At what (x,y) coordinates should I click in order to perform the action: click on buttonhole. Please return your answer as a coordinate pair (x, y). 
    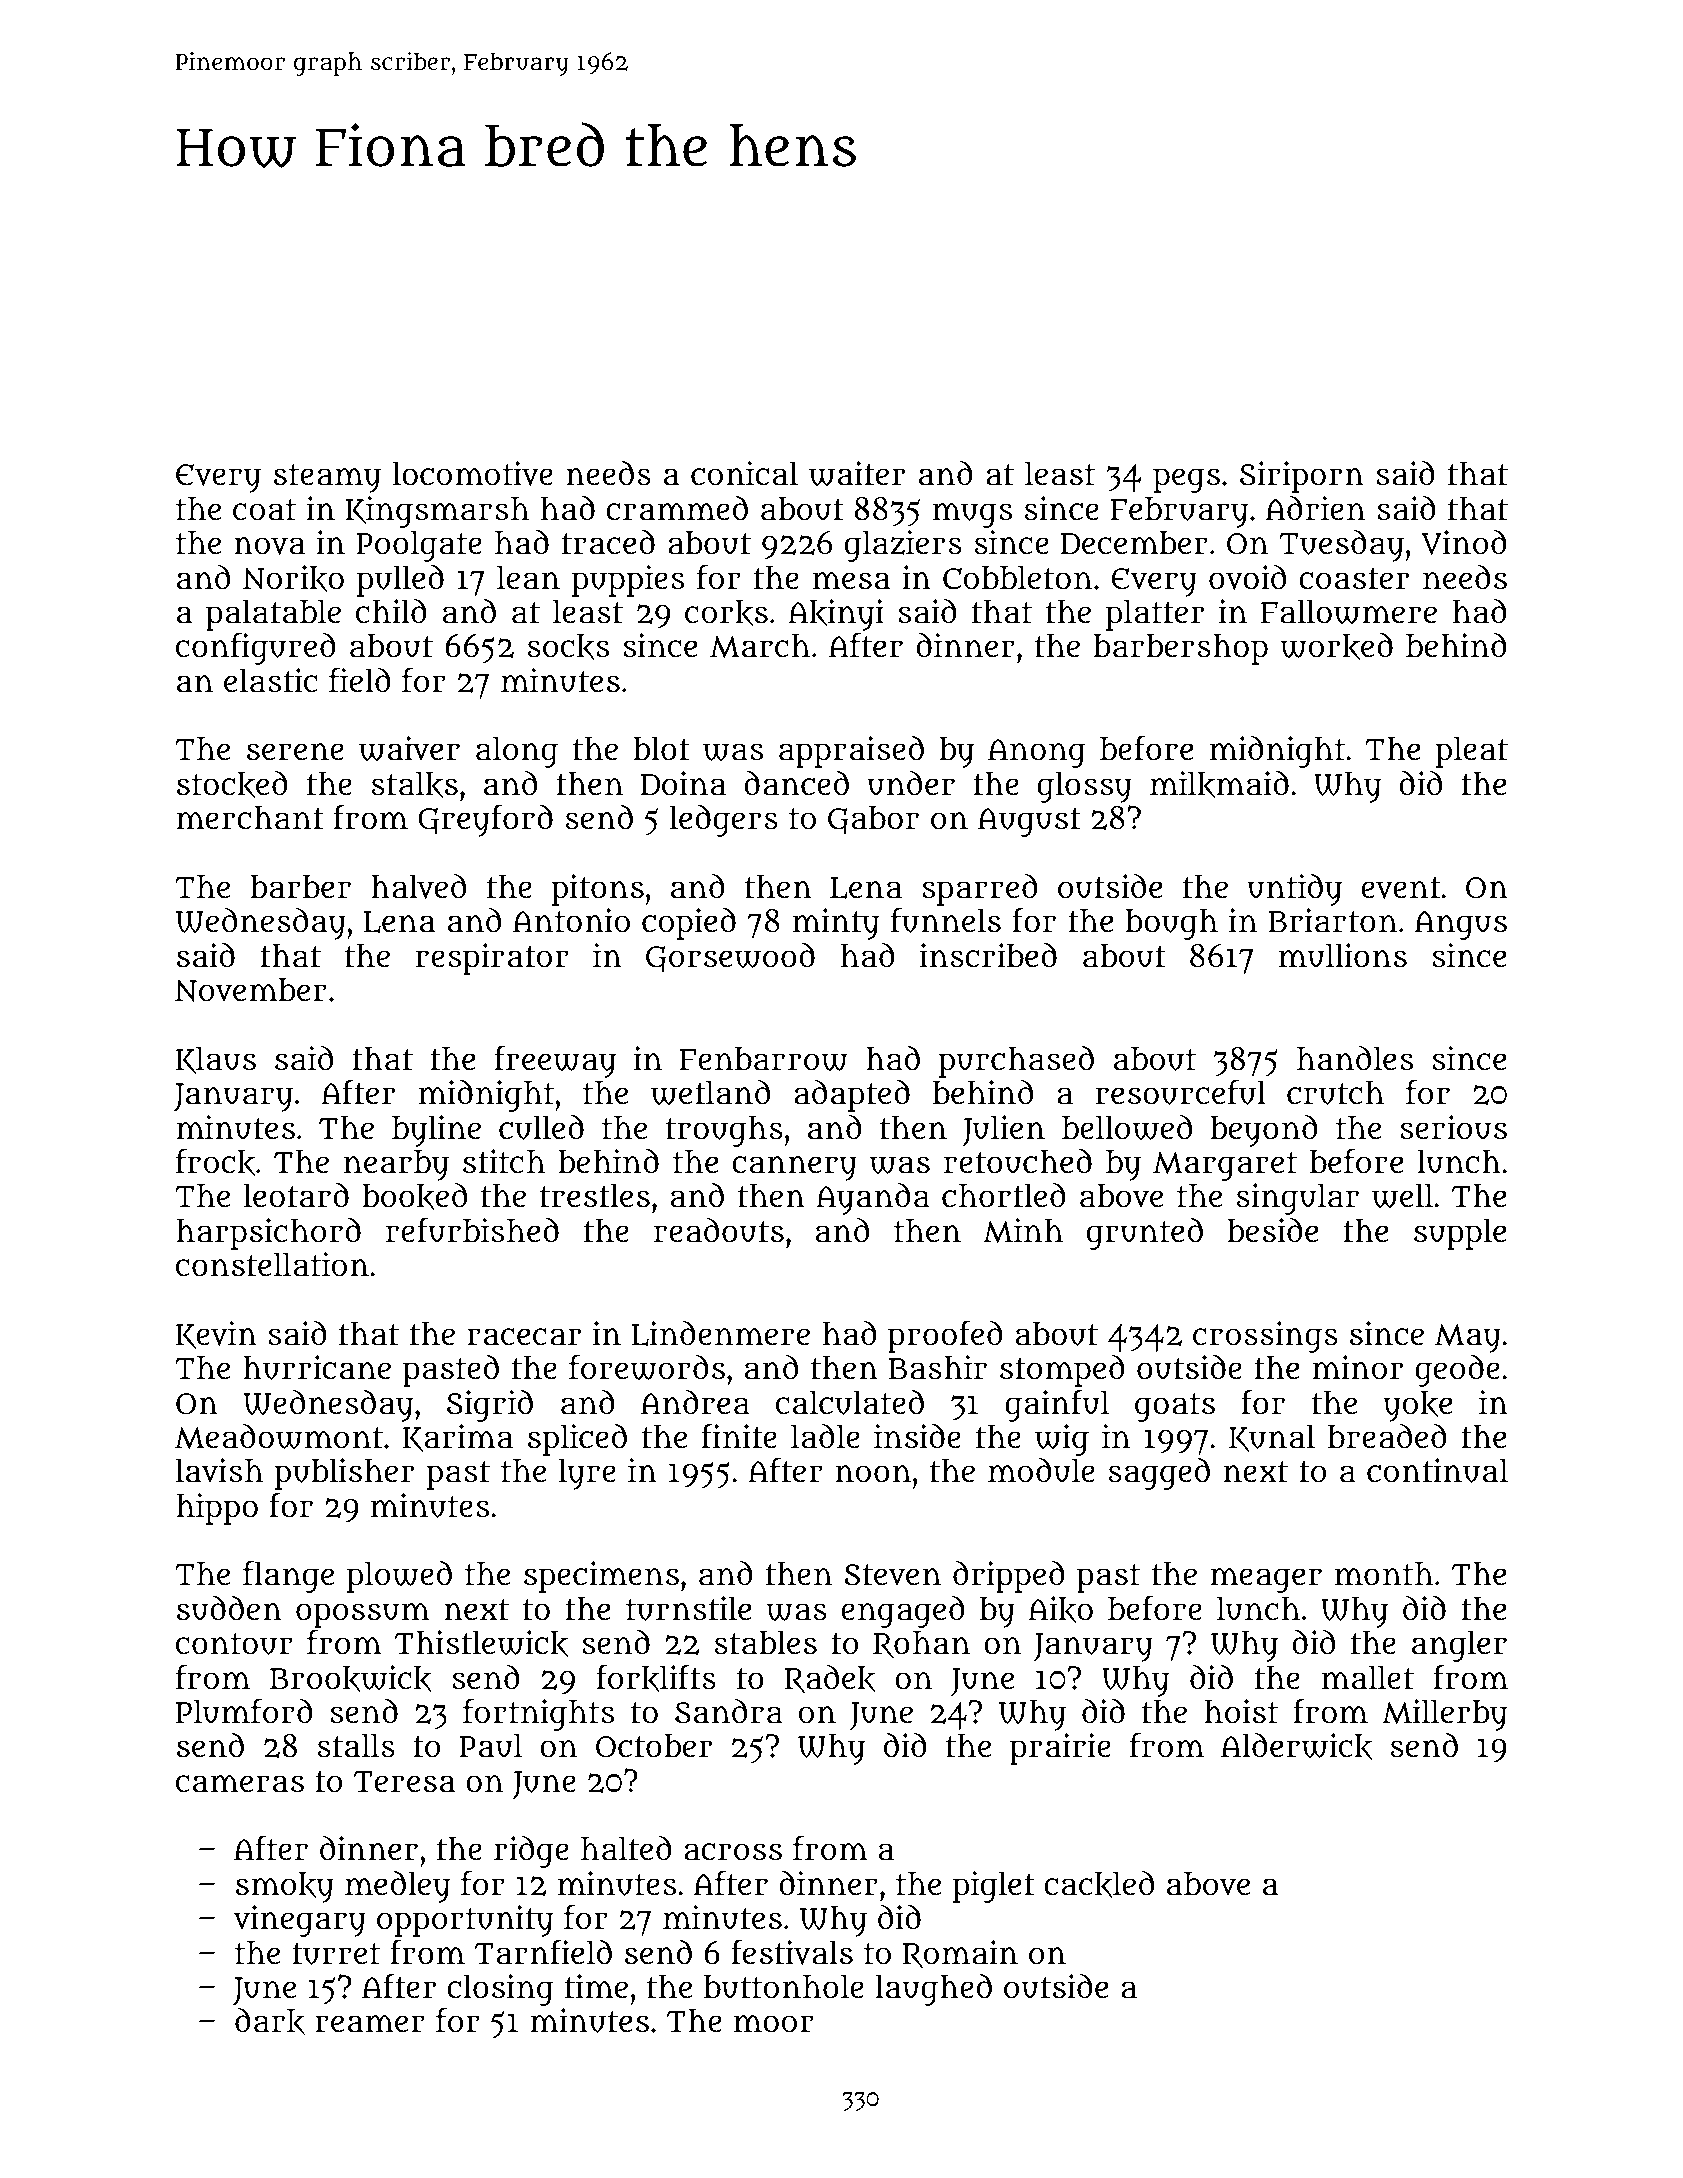
    Looking at the image, I should click on (784, 1987).
